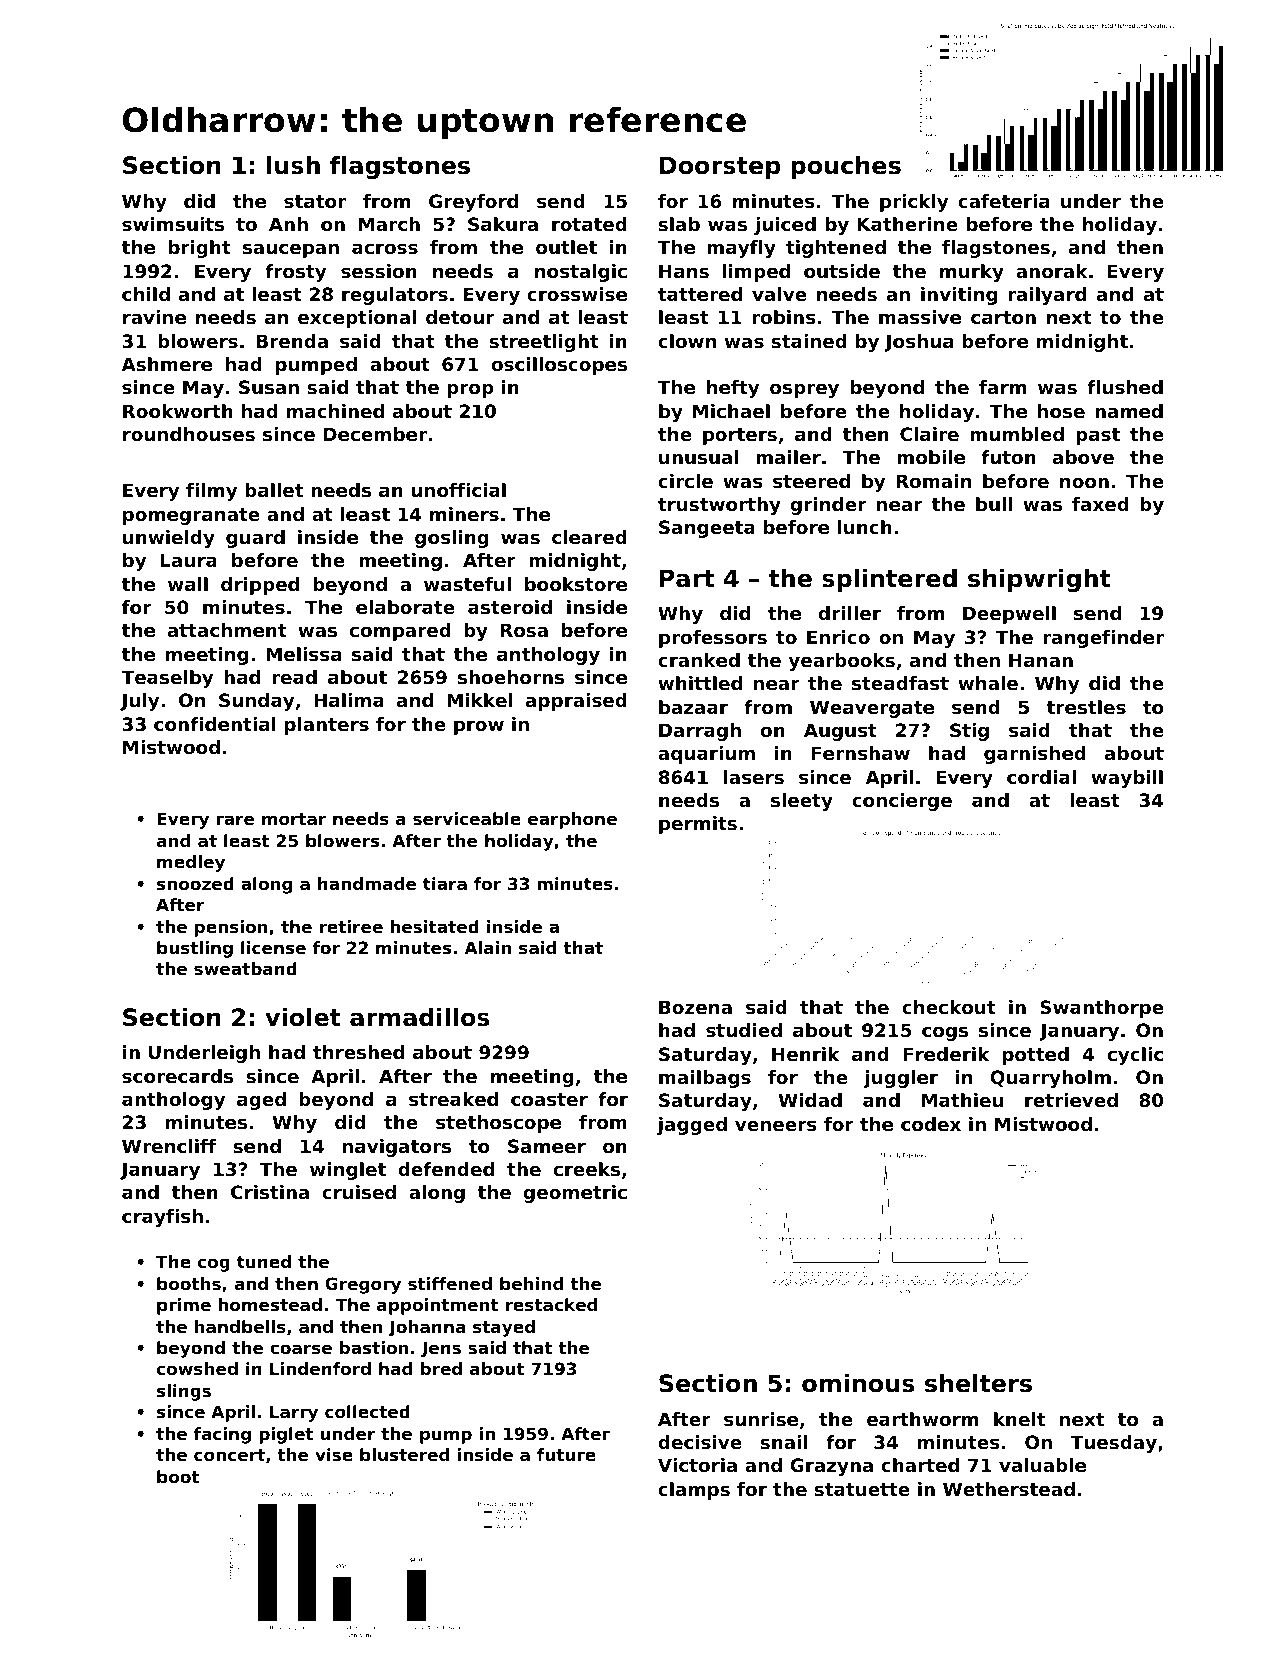 This image has width=1286, height=1664. Describe the element at coordinates (918, 343) in the image. I see `Joshua` at that location.
